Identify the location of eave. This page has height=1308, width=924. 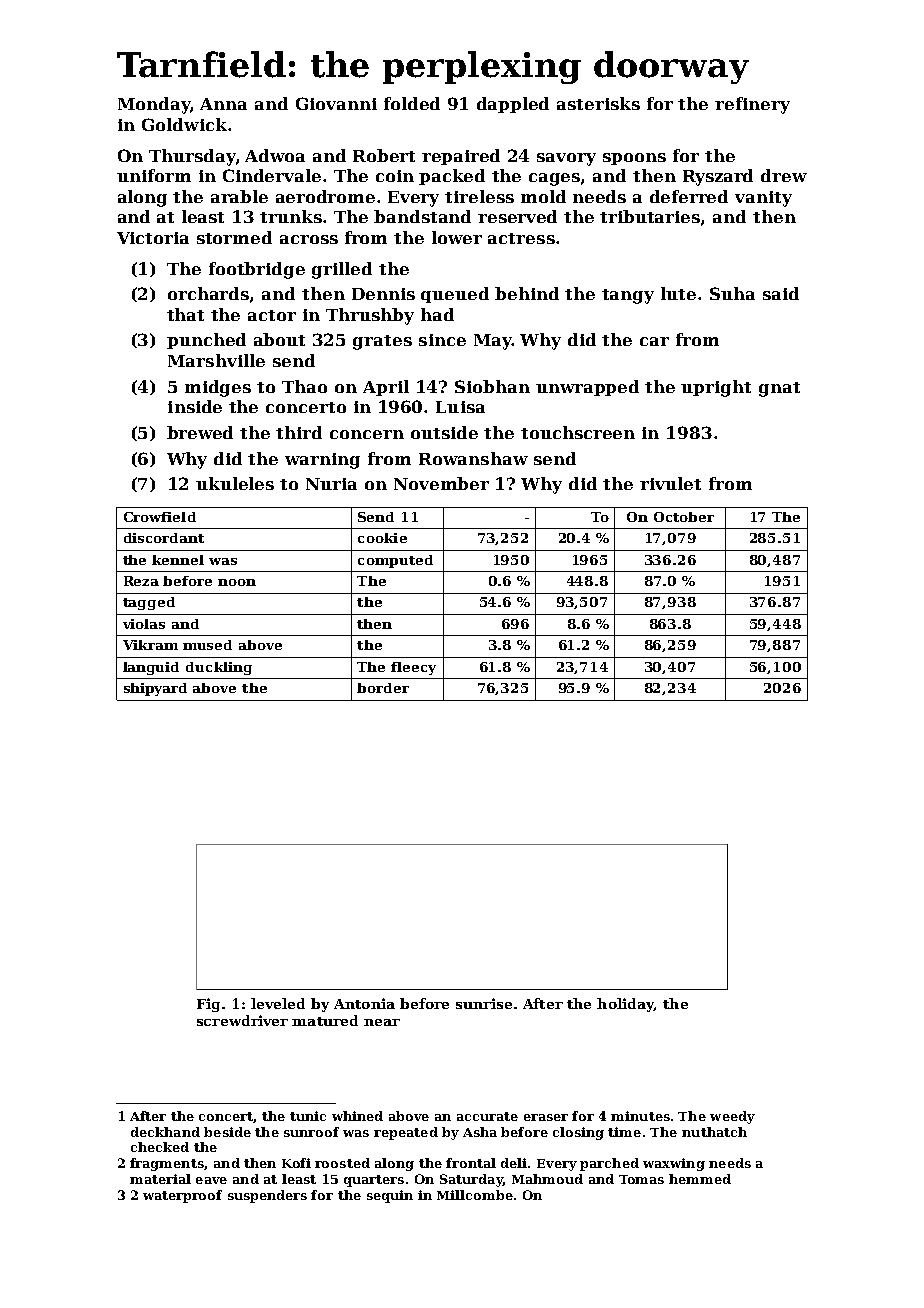
(211, 1180).
